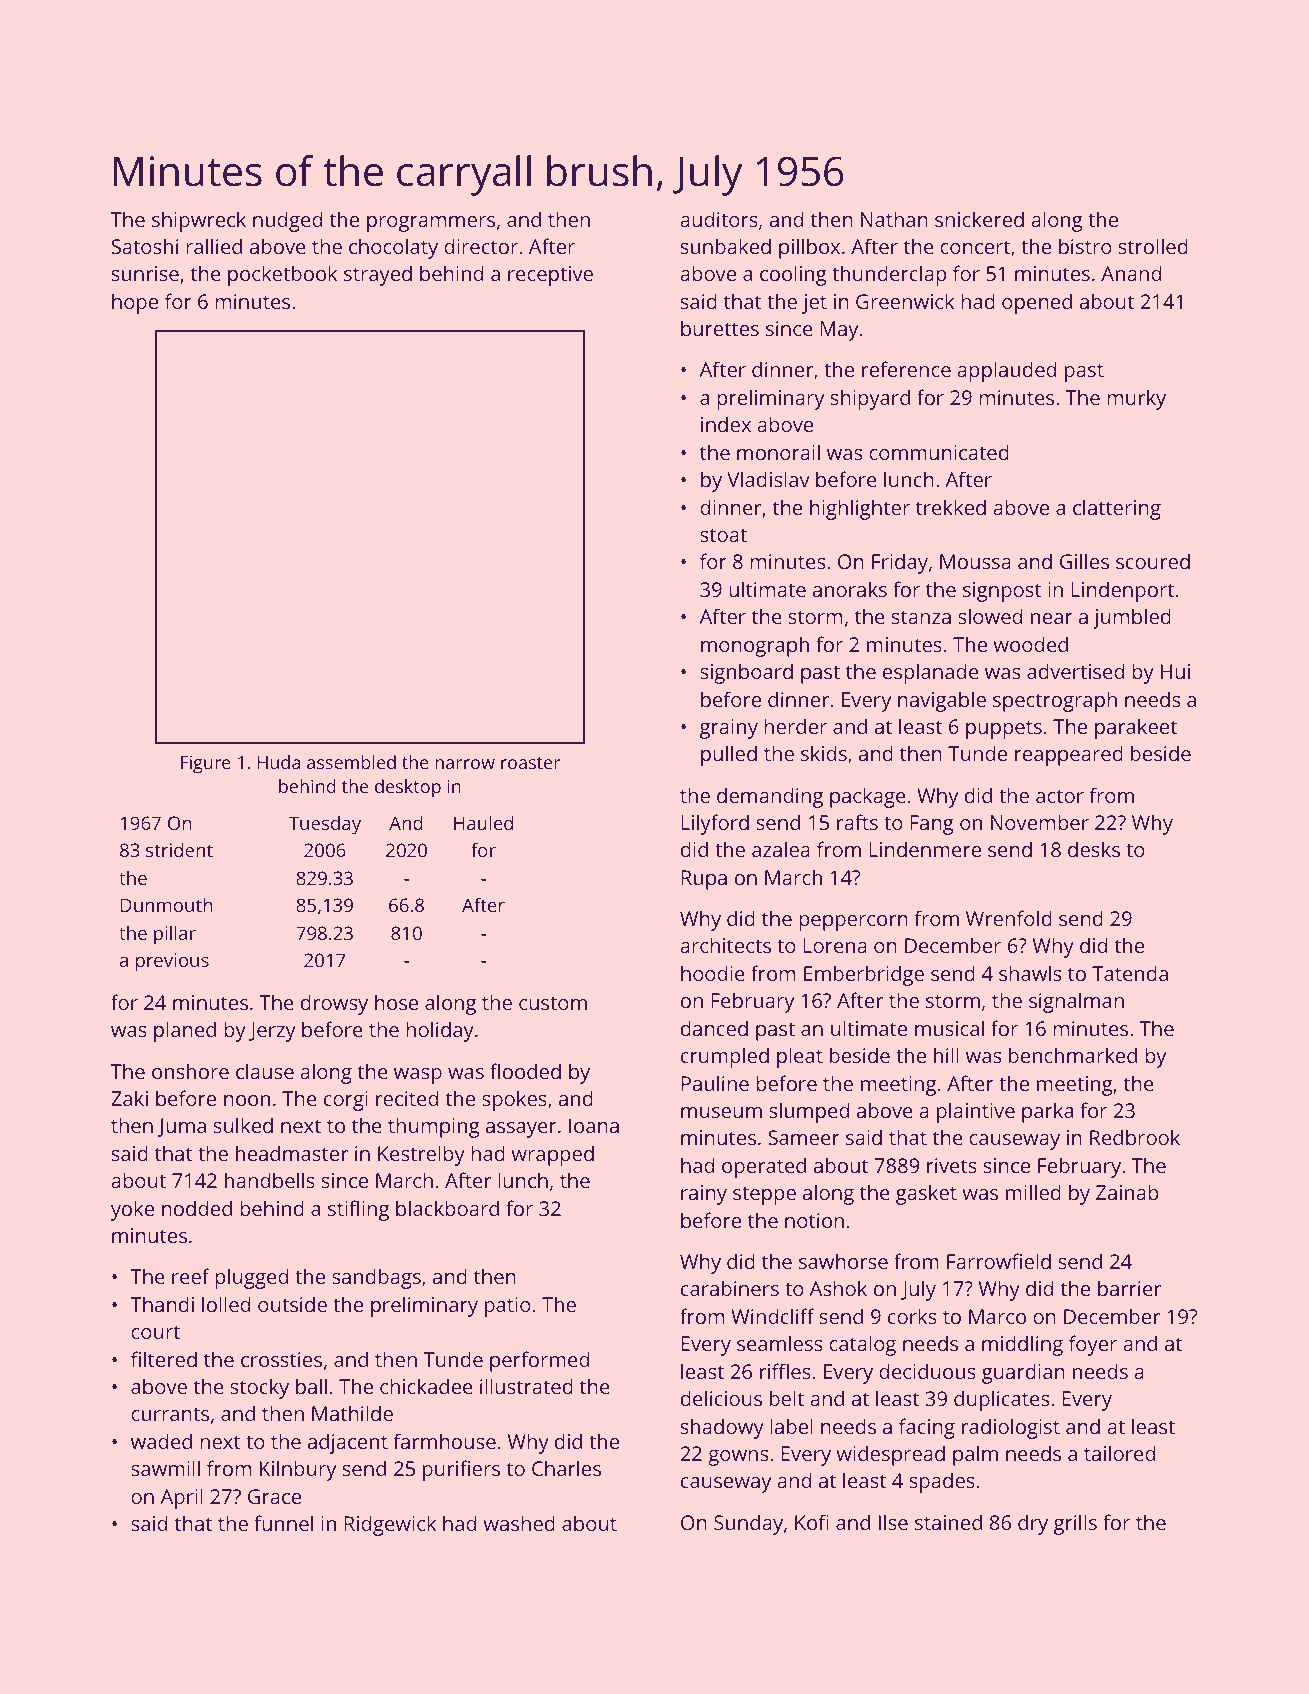 The width and height of the document is (1309, 1694). I want to click on funnel, so click(283, 1523).
